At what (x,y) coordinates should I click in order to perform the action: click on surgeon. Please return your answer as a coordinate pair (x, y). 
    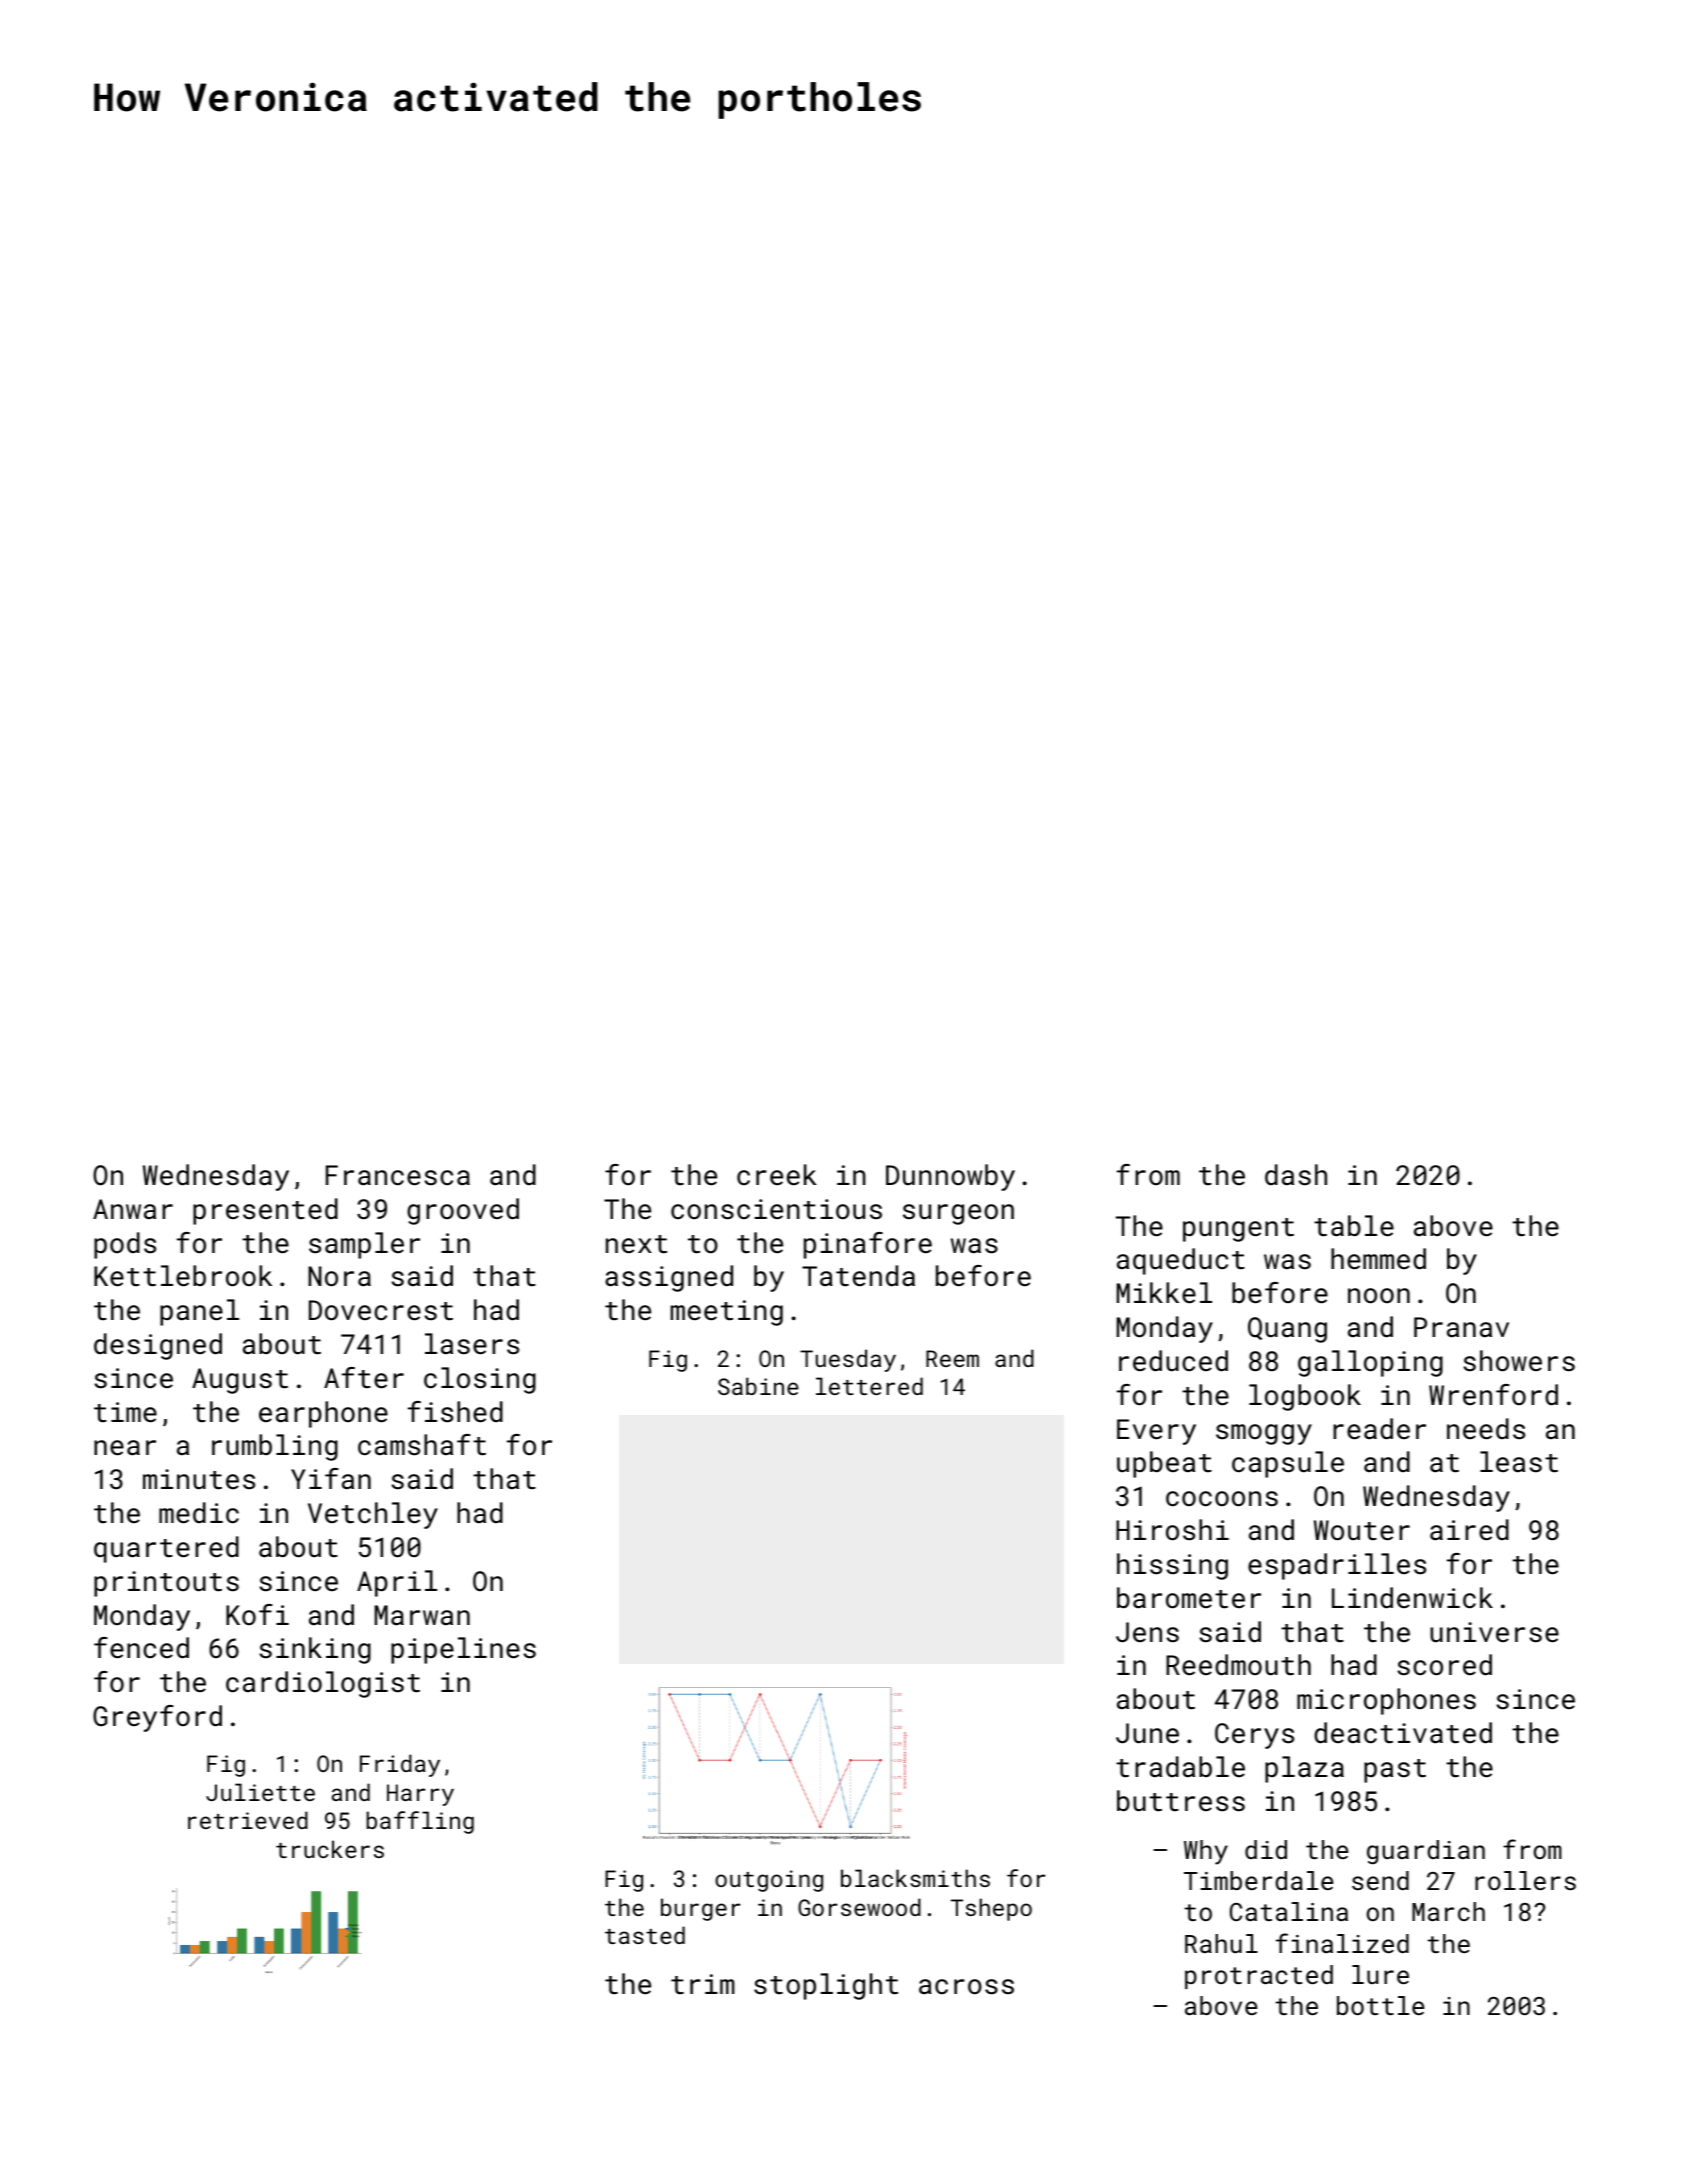
    Looking at the image, I should click on (958, 1214).
